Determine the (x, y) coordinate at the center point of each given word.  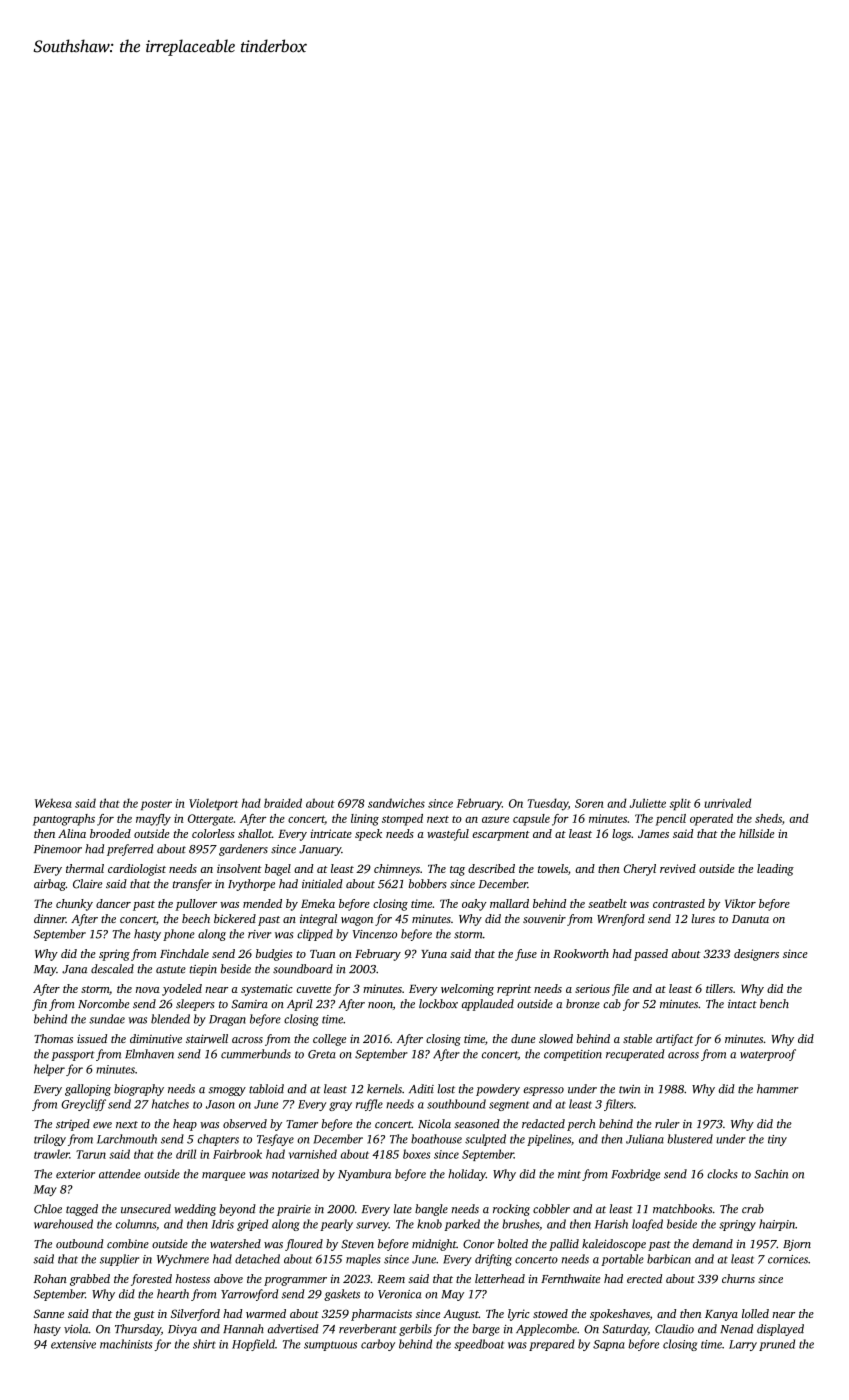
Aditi (421, 1089)
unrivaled (727, 803)
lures (703, 918)
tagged (82, 1210)
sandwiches (396, 803)
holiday (467, 1175)
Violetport (213, 804)
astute (171, 970)
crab (753, 1209)
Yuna (434, 954)
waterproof (768, 1055)
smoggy (227, 1091)
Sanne (49, 1313)
